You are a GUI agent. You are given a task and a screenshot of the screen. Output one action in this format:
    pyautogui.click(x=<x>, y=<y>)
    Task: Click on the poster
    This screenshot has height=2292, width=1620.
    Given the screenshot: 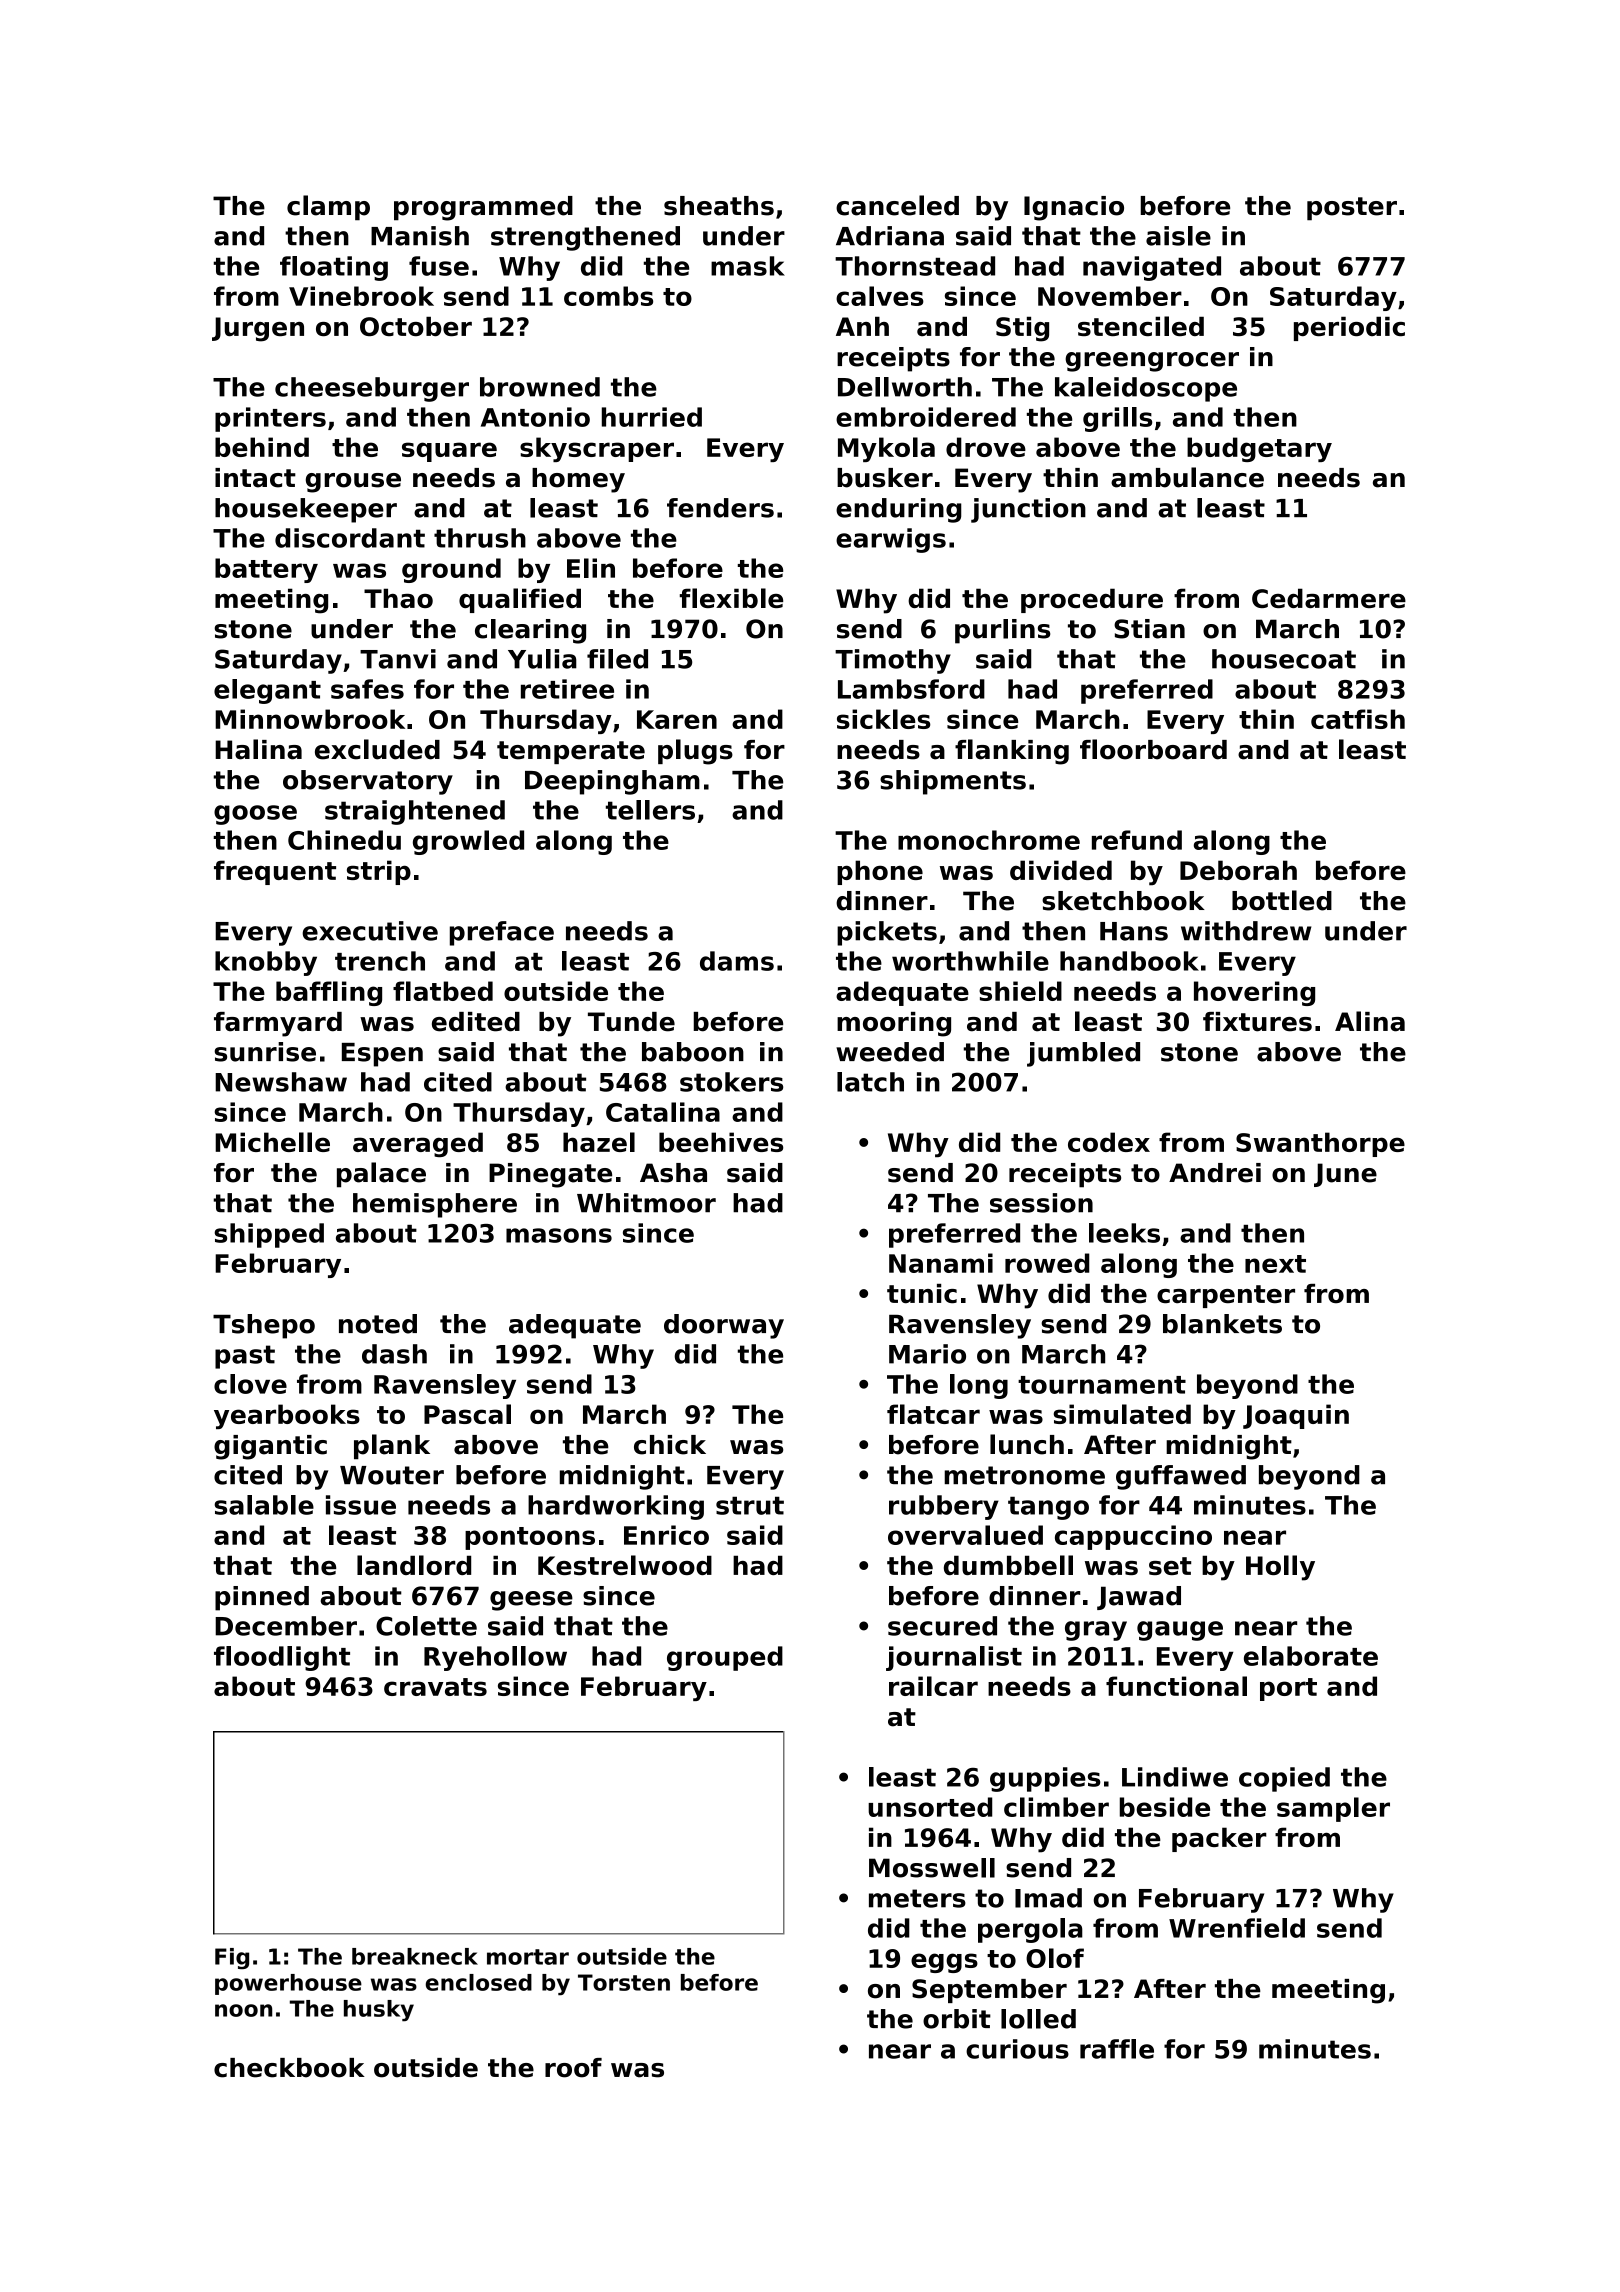 What is the action you would take?
    pyautogui.click(x=1352, y=209)
